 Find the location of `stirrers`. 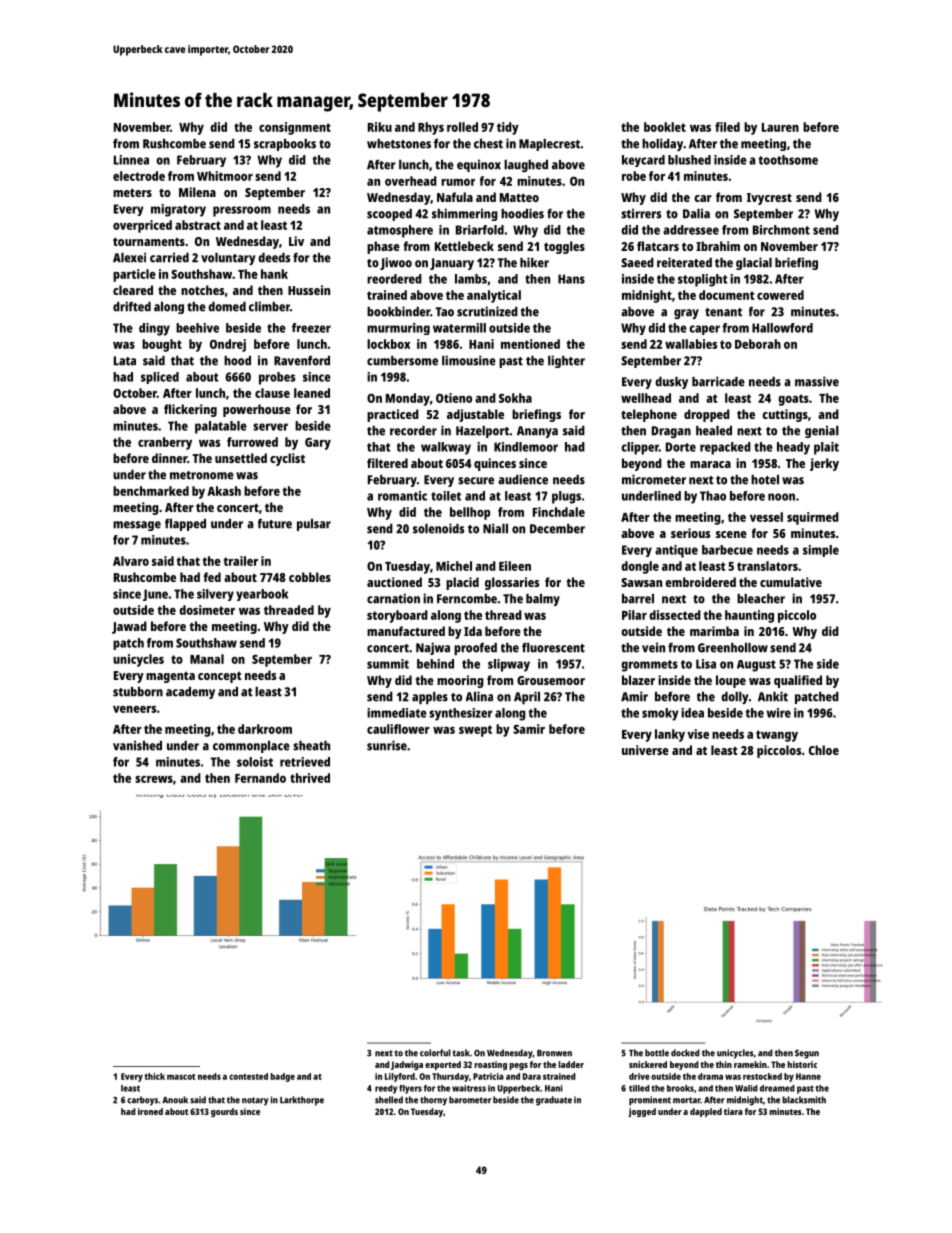

stirrers is located at coordinates (641, 213).
